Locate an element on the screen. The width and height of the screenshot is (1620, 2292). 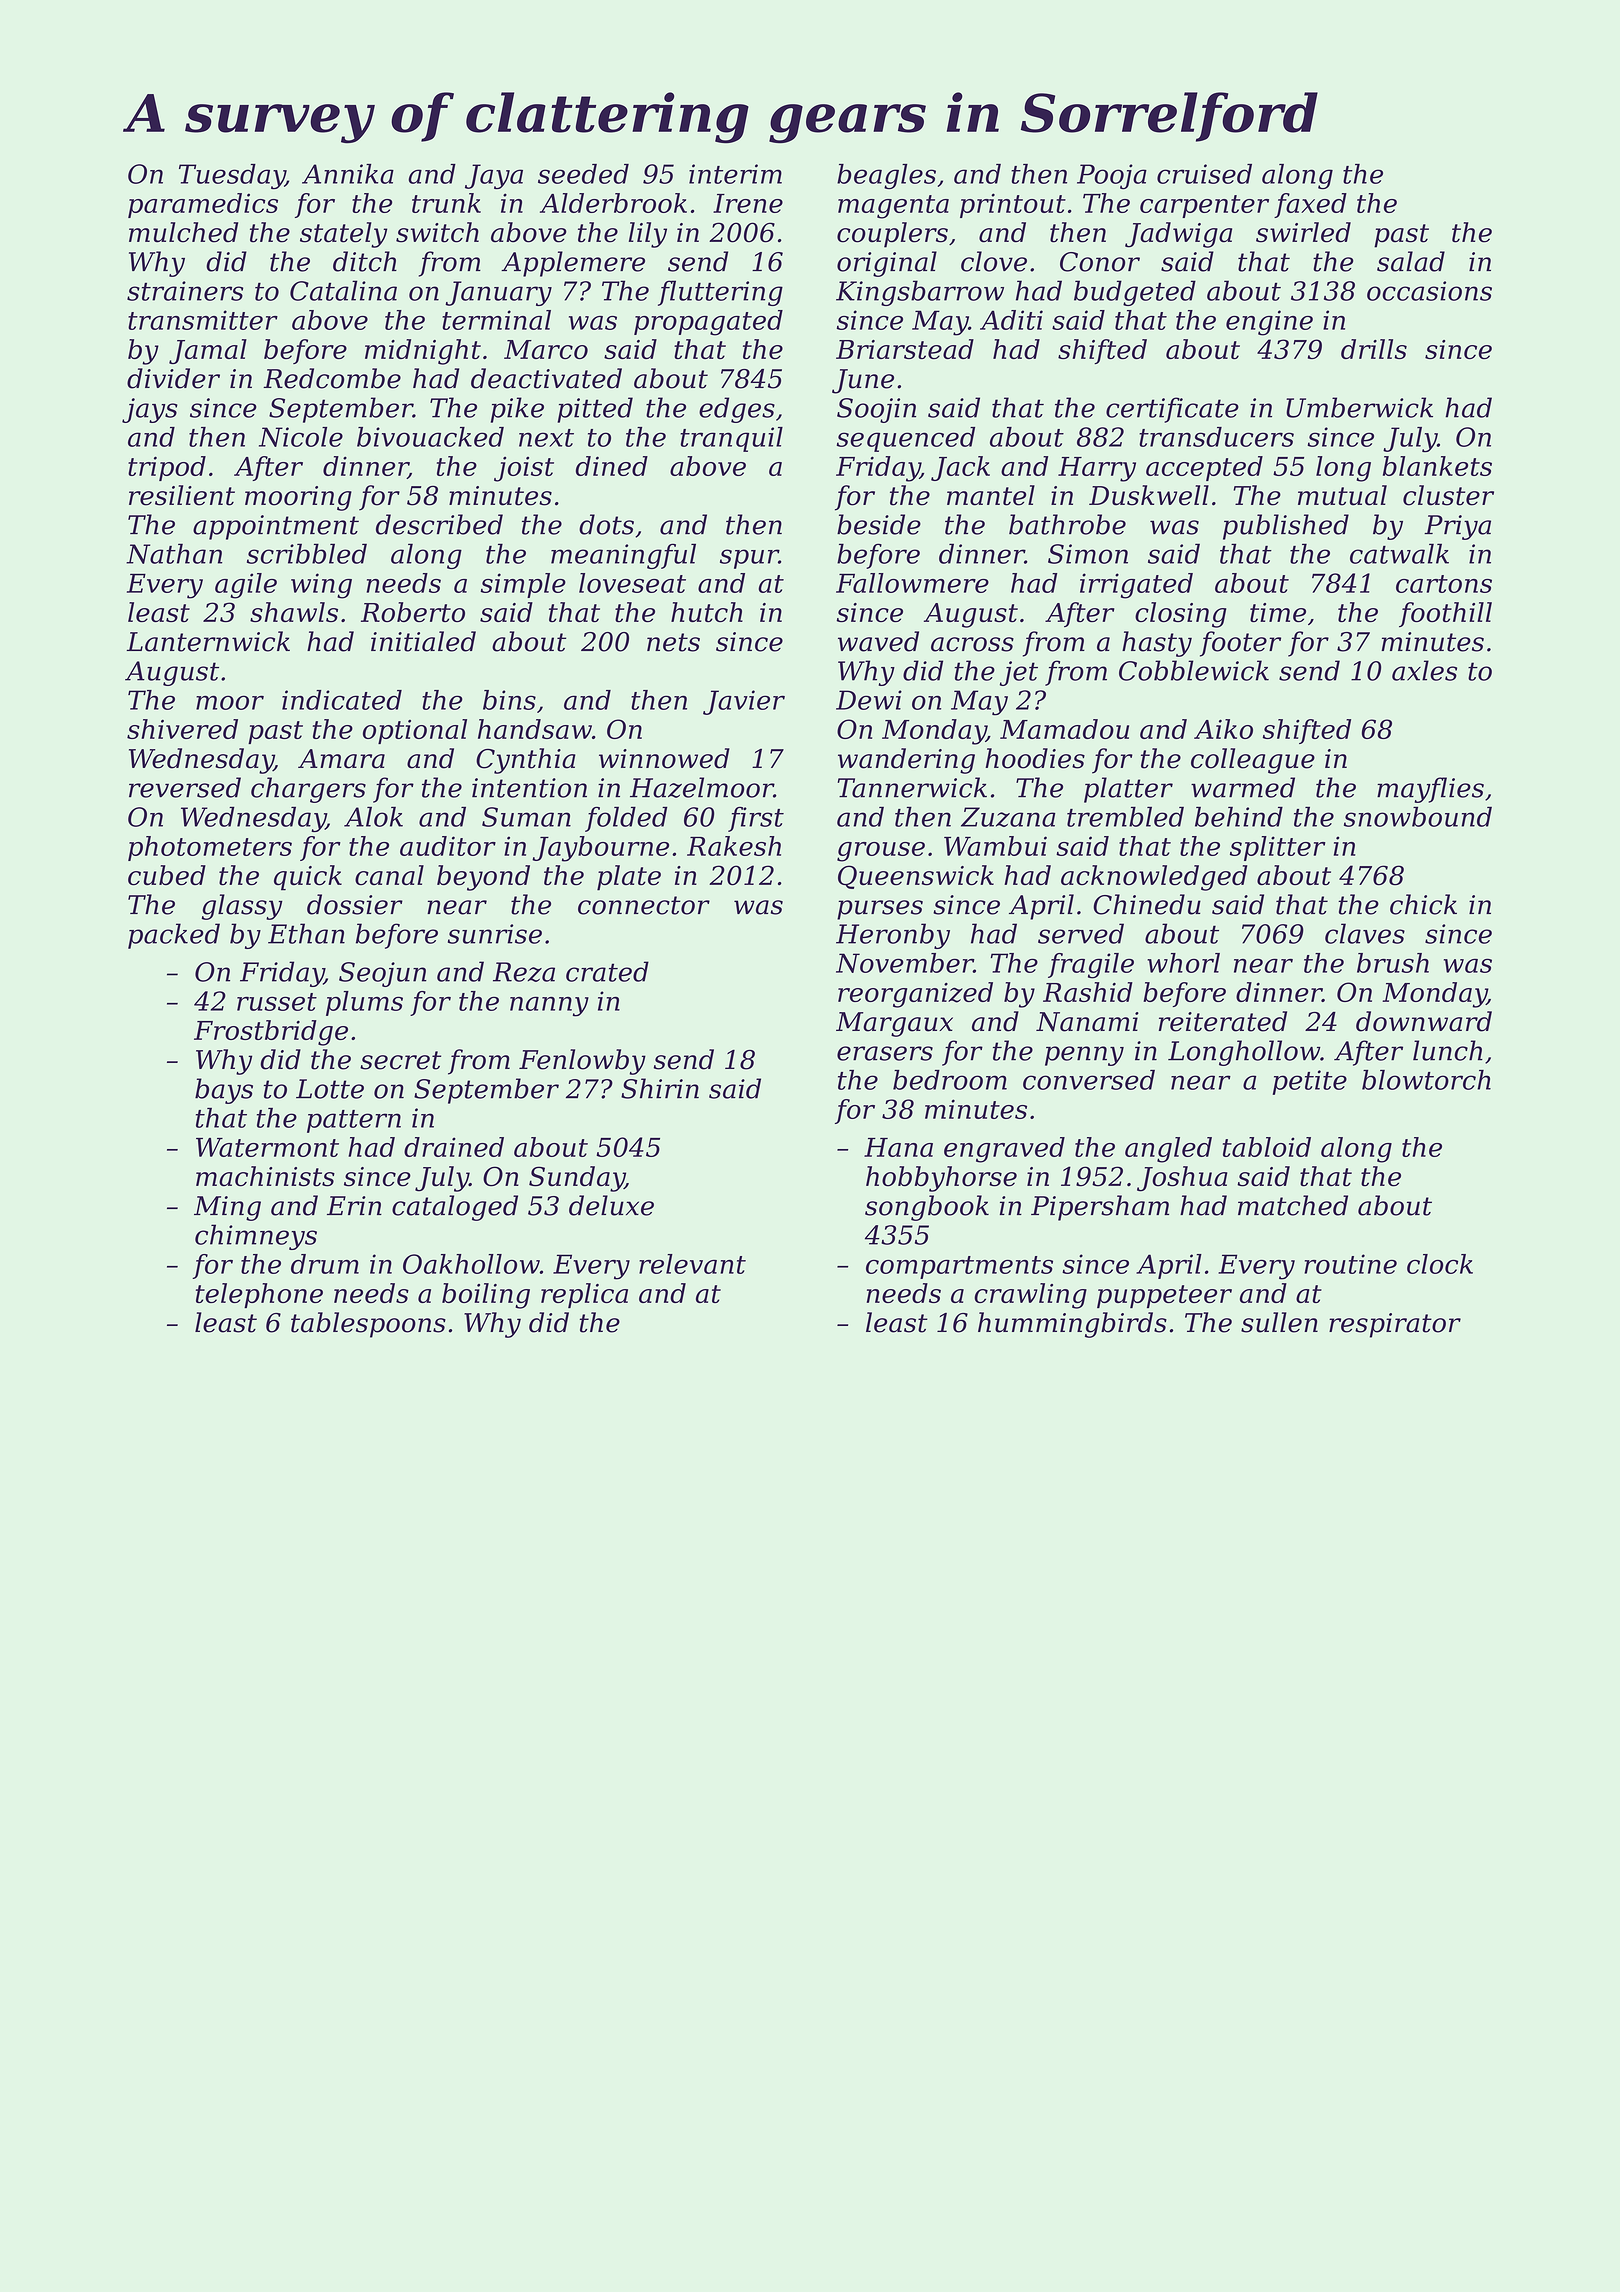
beagles is located at coordinates (886, 176).
